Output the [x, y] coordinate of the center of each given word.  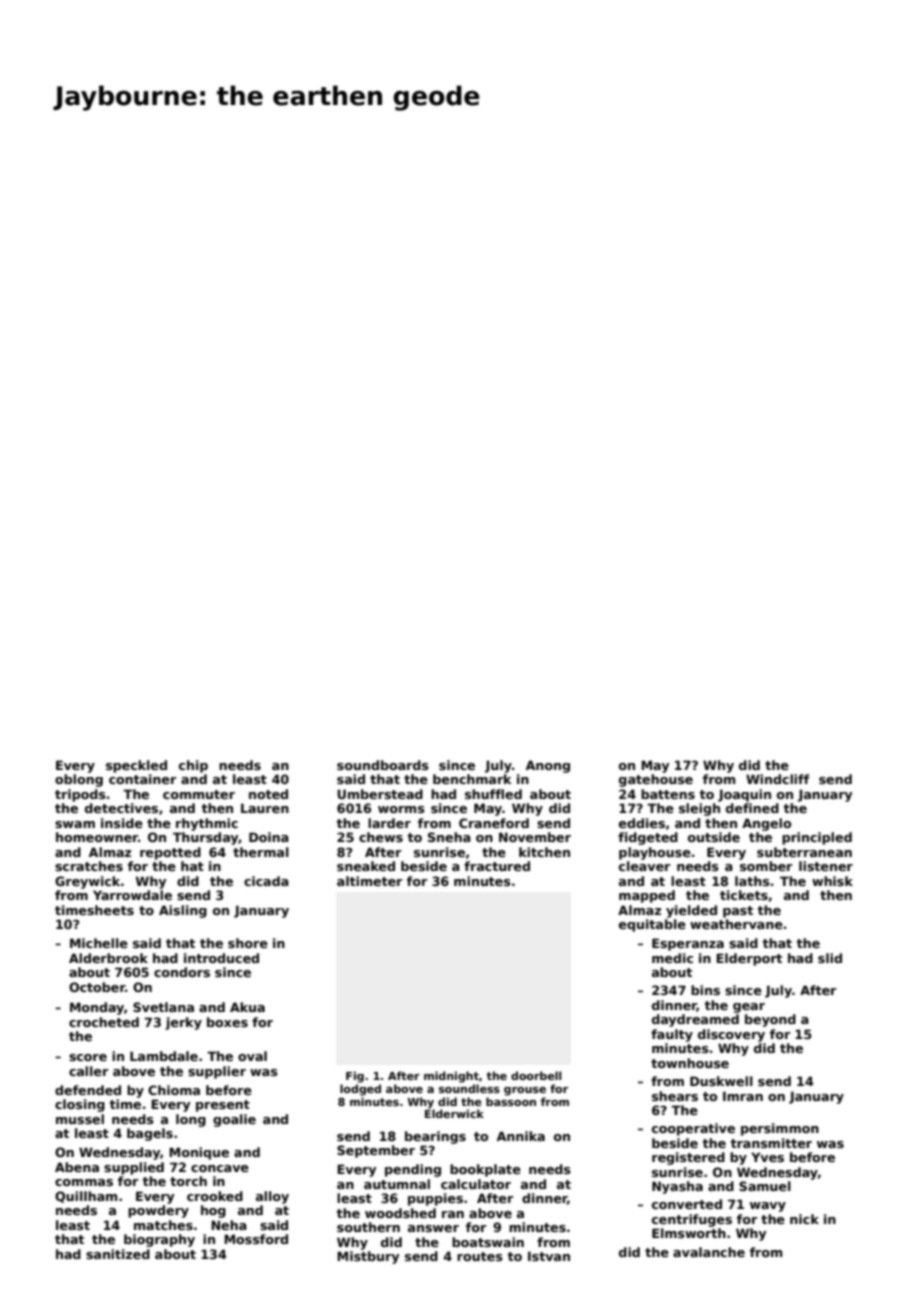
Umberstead [380, 794]
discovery [731, 1035]
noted [268, 794]
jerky [183, 1023]
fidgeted [648, 838]
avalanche [709, 1252]
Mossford [256, 1239]
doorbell [536, 1075]
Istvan [549, 1256]
